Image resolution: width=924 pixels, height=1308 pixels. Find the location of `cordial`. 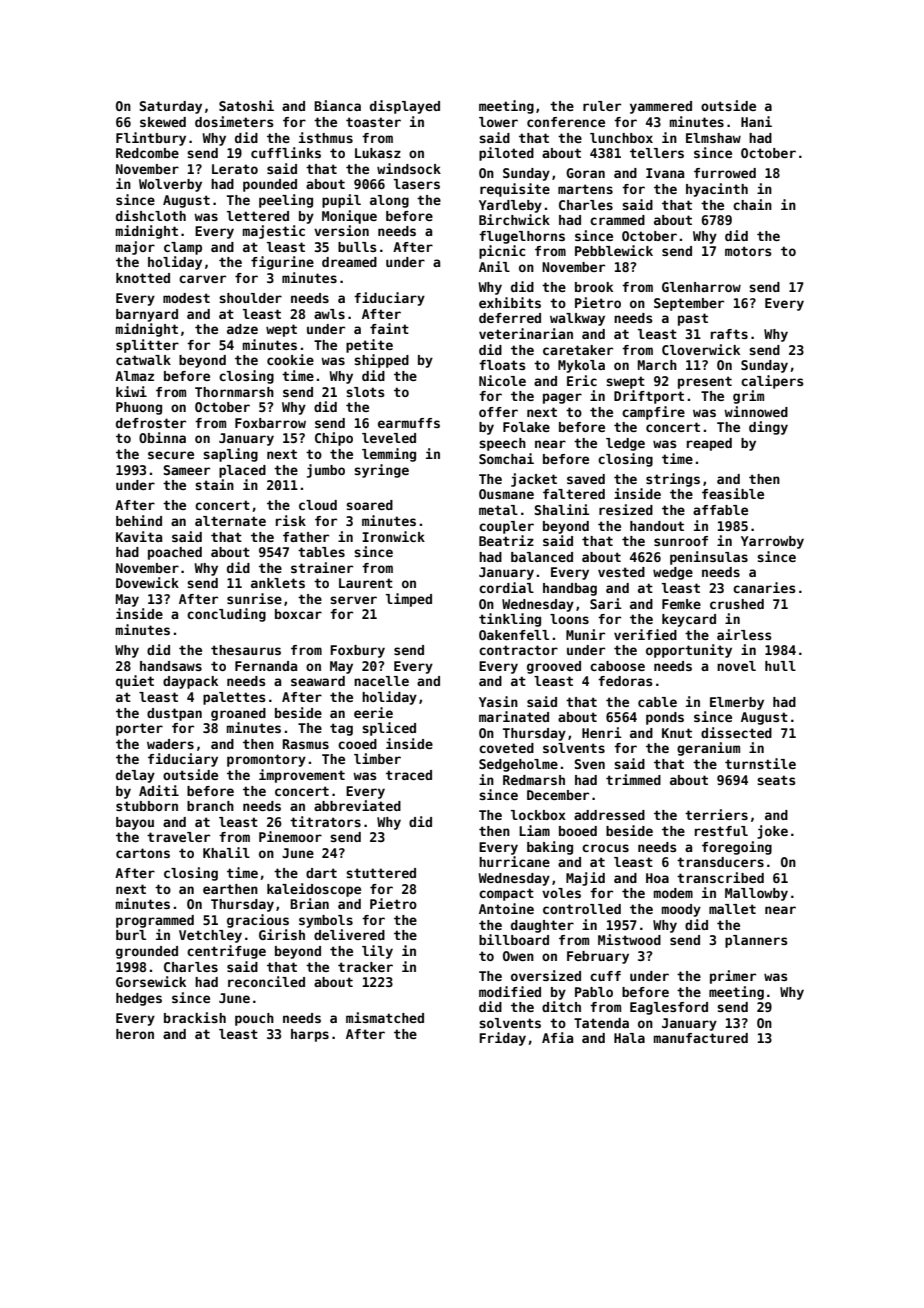

cordial is located at coordinates (506, 587).
